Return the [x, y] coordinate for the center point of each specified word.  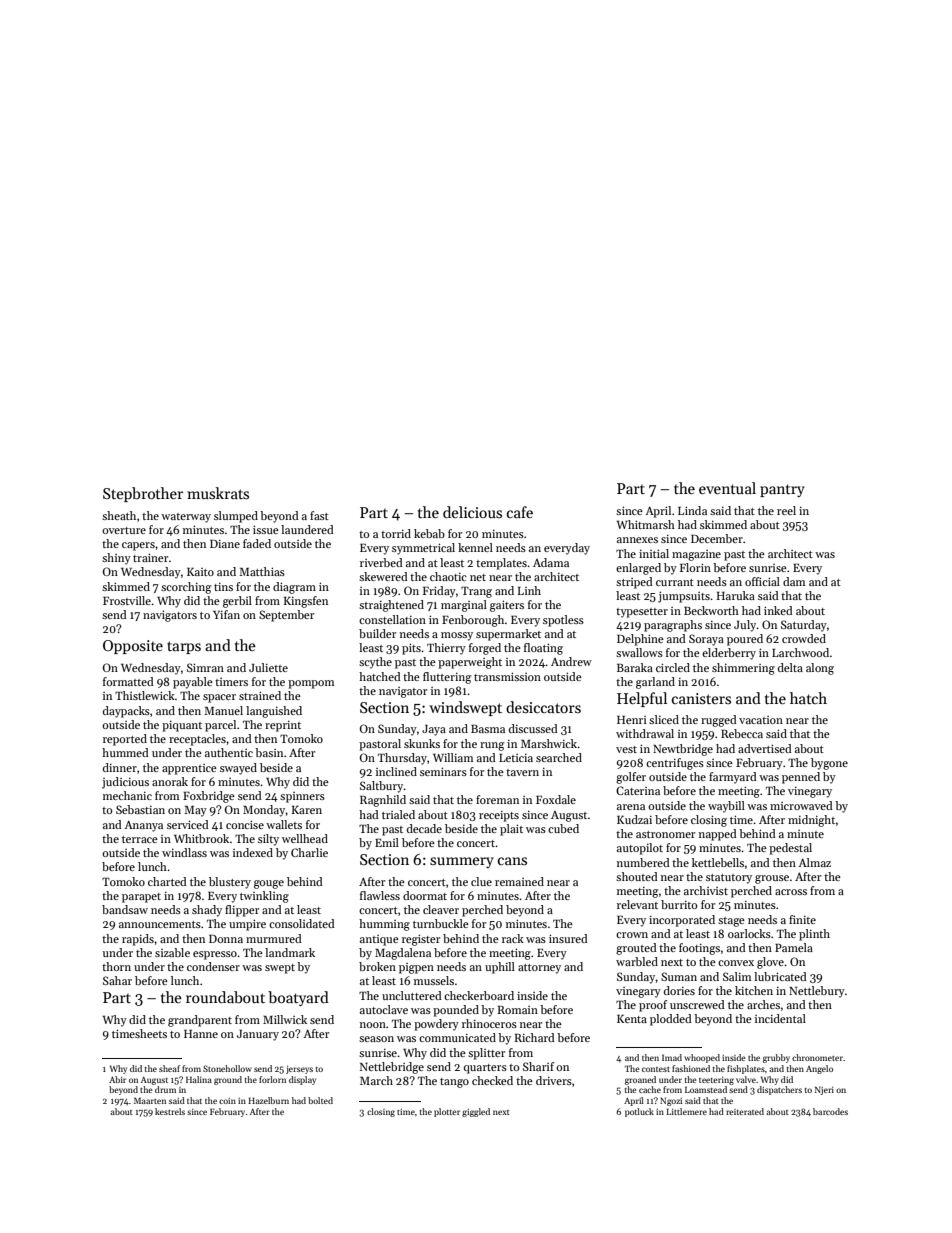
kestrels [170, 1111]
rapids [138, 940]
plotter [447, 1112]
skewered [383, 576]
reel [786, 510]
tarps [184, 647]
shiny [116, 559]
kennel [475, 547]
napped [718, 835]
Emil [387, 842]
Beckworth [711, 610]
